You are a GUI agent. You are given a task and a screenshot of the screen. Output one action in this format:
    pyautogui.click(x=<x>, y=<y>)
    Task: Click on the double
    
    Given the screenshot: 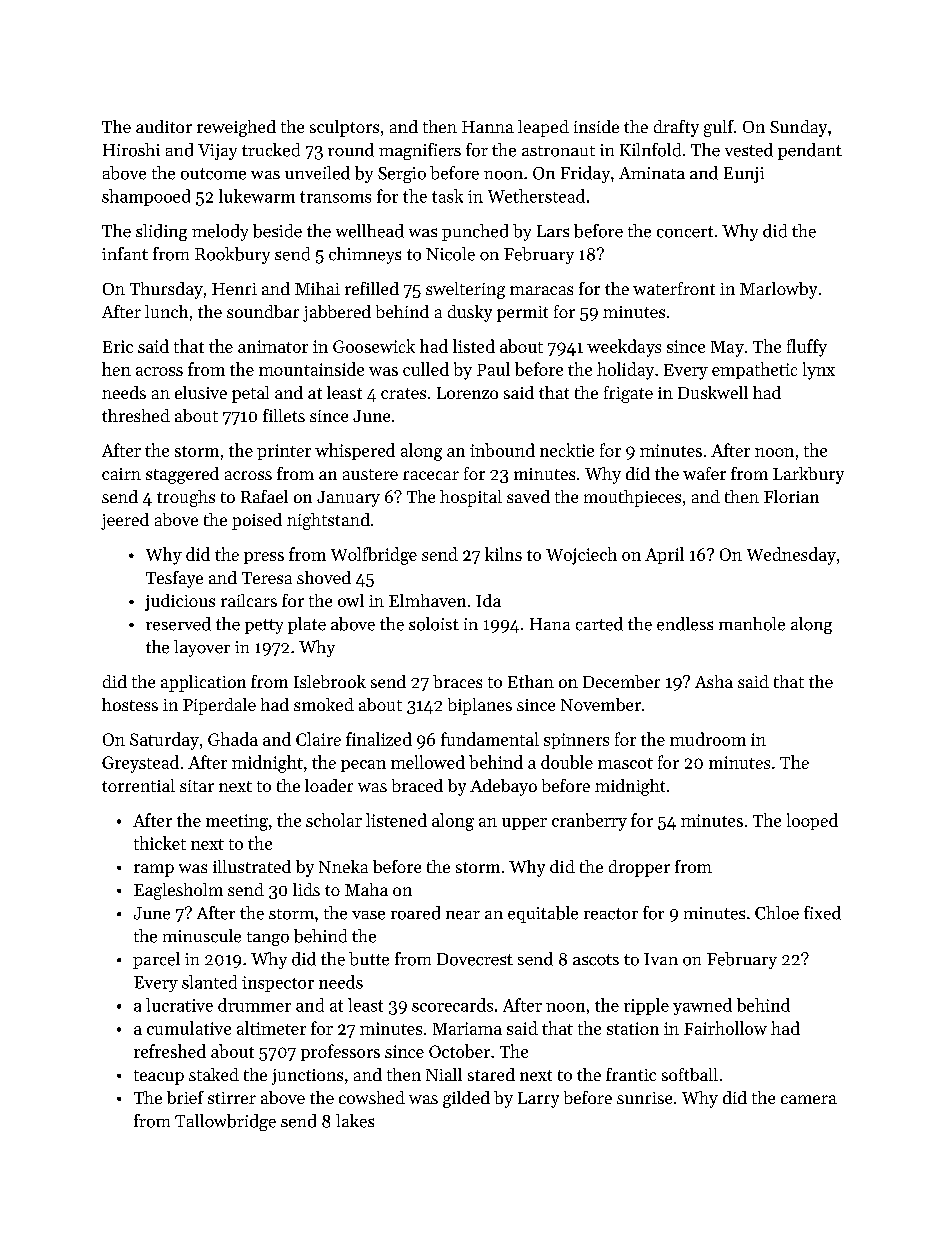 What is the action you would take?
    pyautogui.click(x=567, y=762)
